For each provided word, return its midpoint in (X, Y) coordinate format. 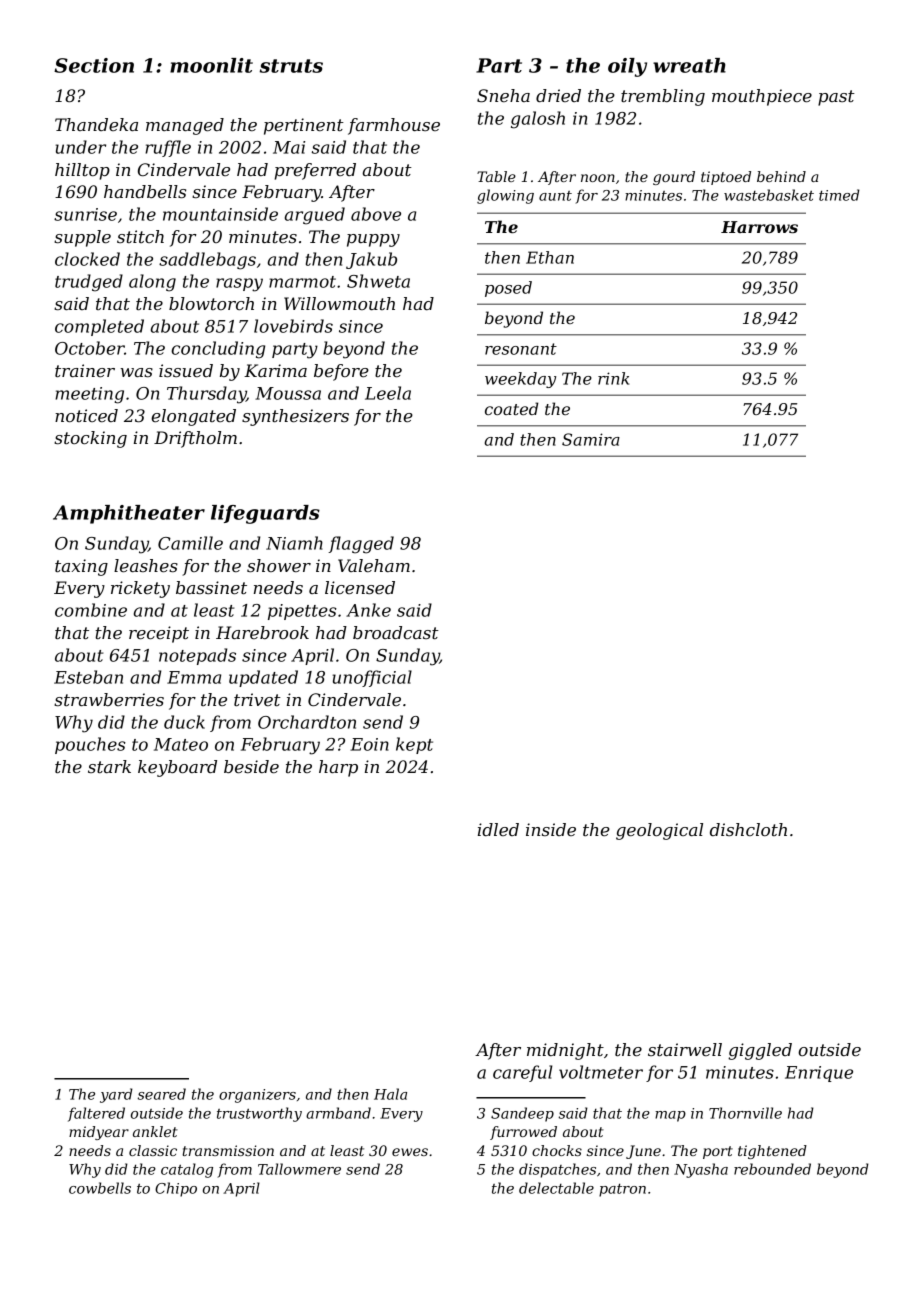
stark (109, 766)
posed (508, 289)
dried (558, 95)
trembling (663, 97)
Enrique (819, 1074)
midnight (565, 1051)
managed (185, 126)
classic (153, 1150)
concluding (218, 350)
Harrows (759, 227)
